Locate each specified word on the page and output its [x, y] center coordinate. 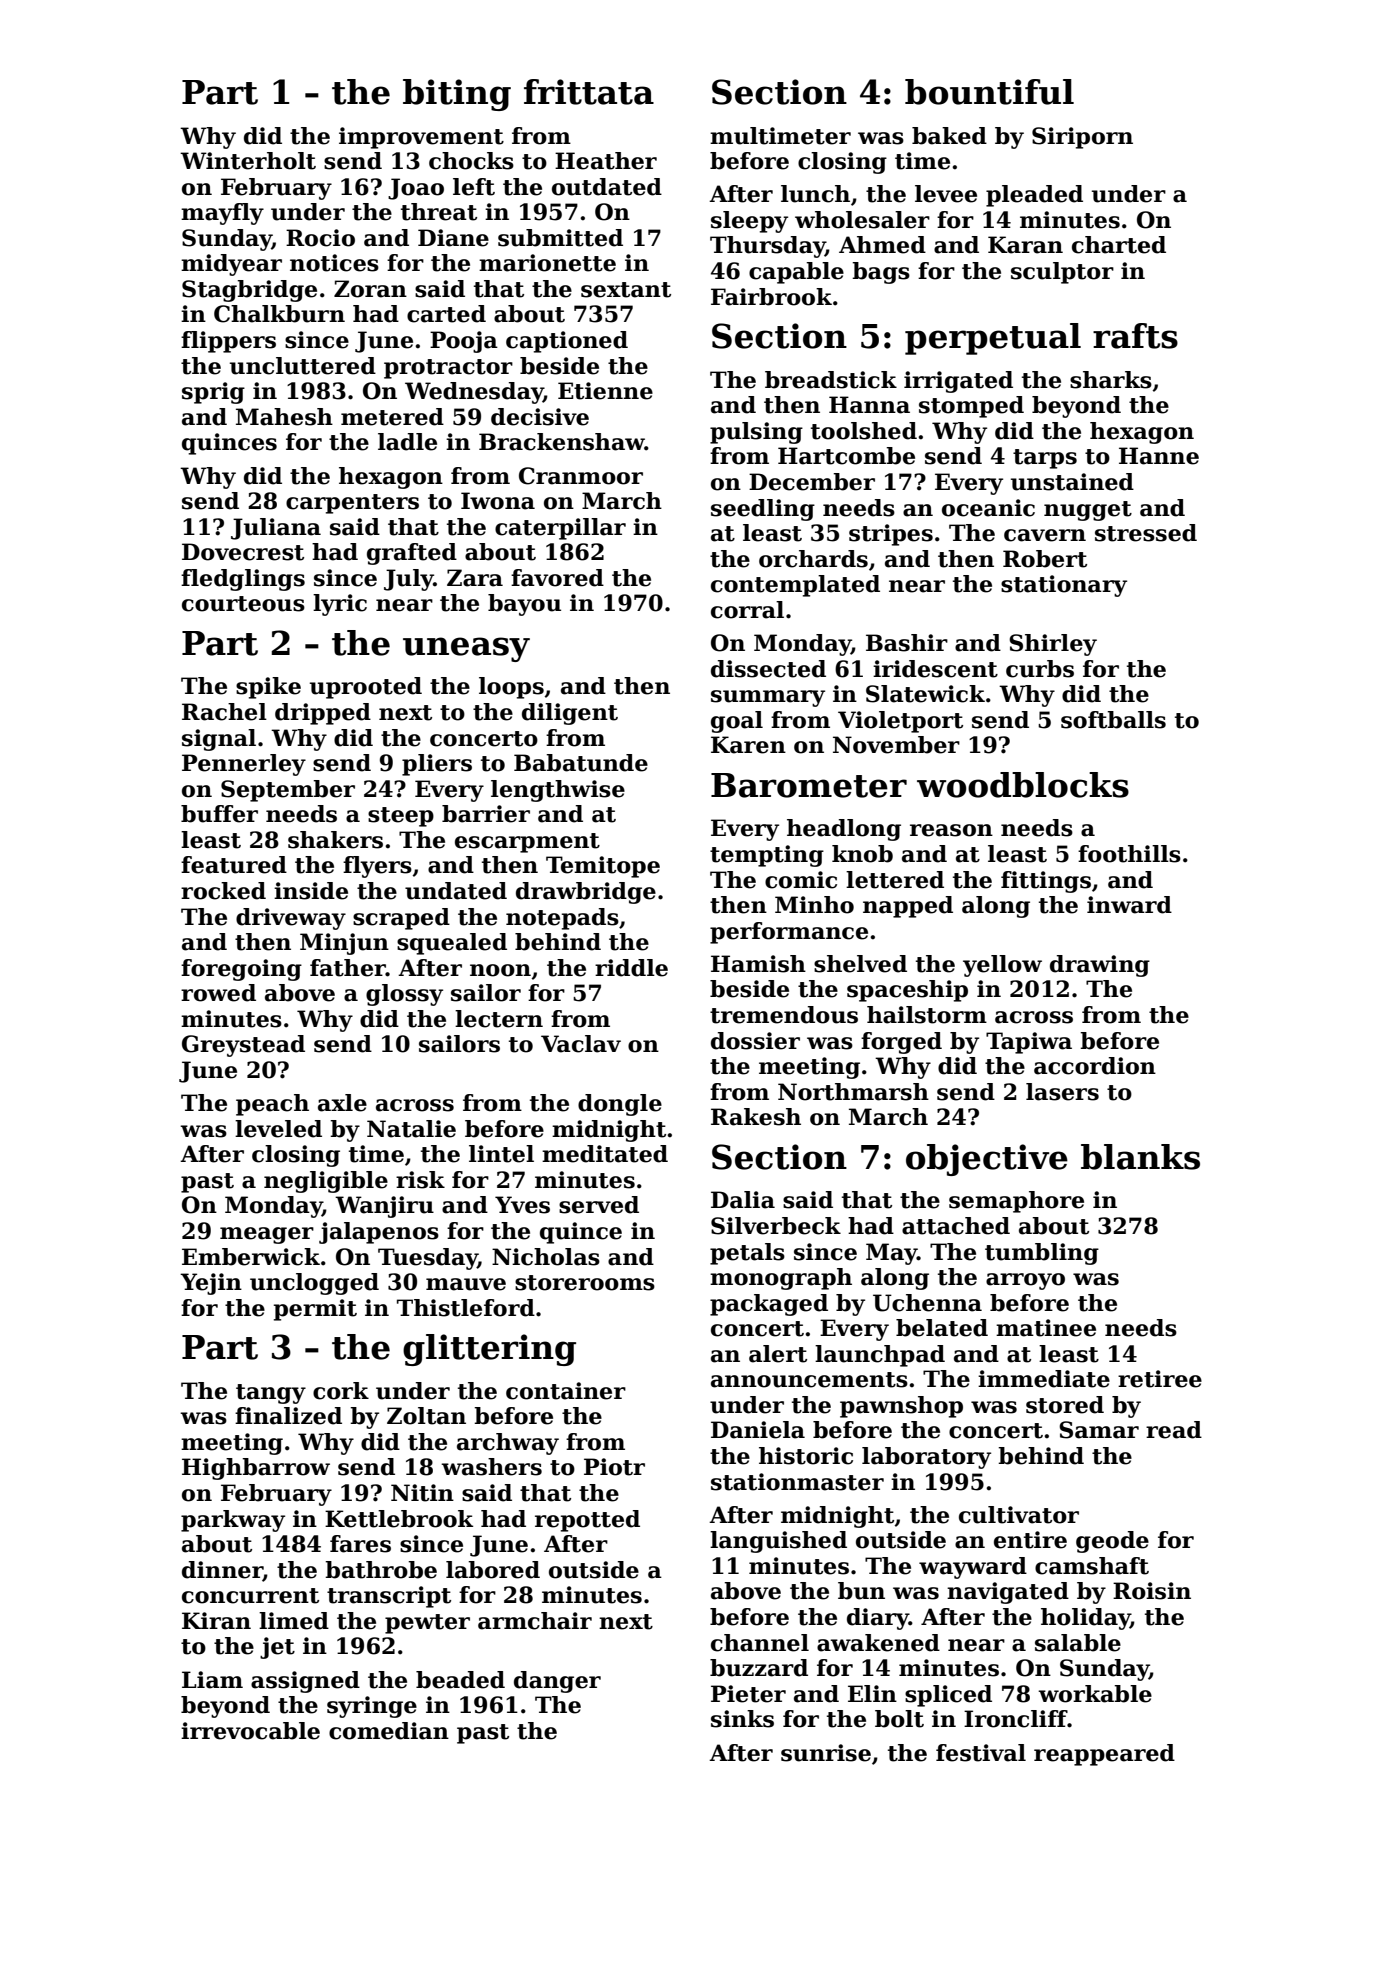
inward [1129, 905]
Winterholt [248, 161]
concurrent [250, 1596]
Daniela [758, 1430]
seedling [763, 510]
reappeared [1104, 1755]
